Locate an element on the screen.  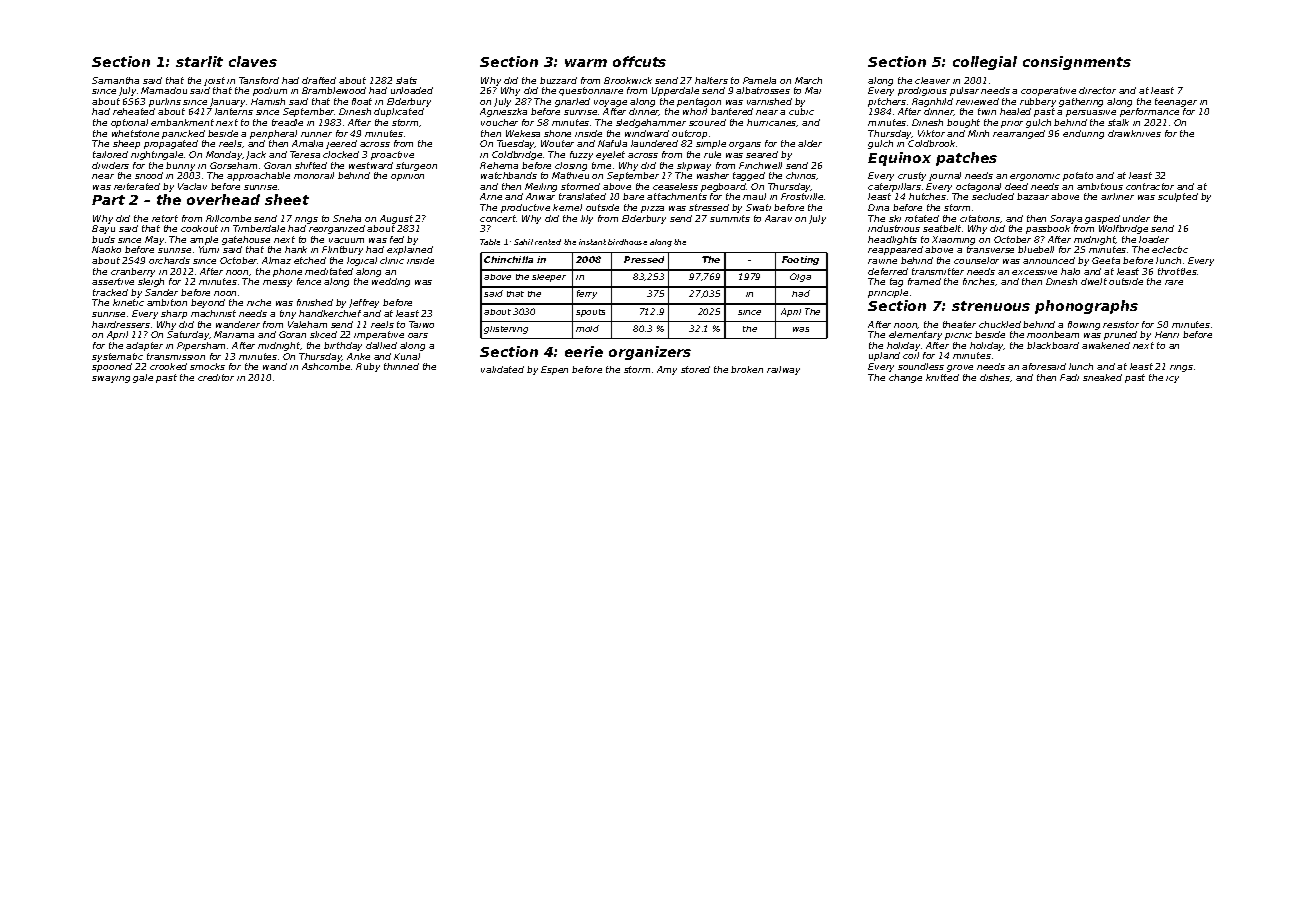
change is located at coordinates (905, 378).
